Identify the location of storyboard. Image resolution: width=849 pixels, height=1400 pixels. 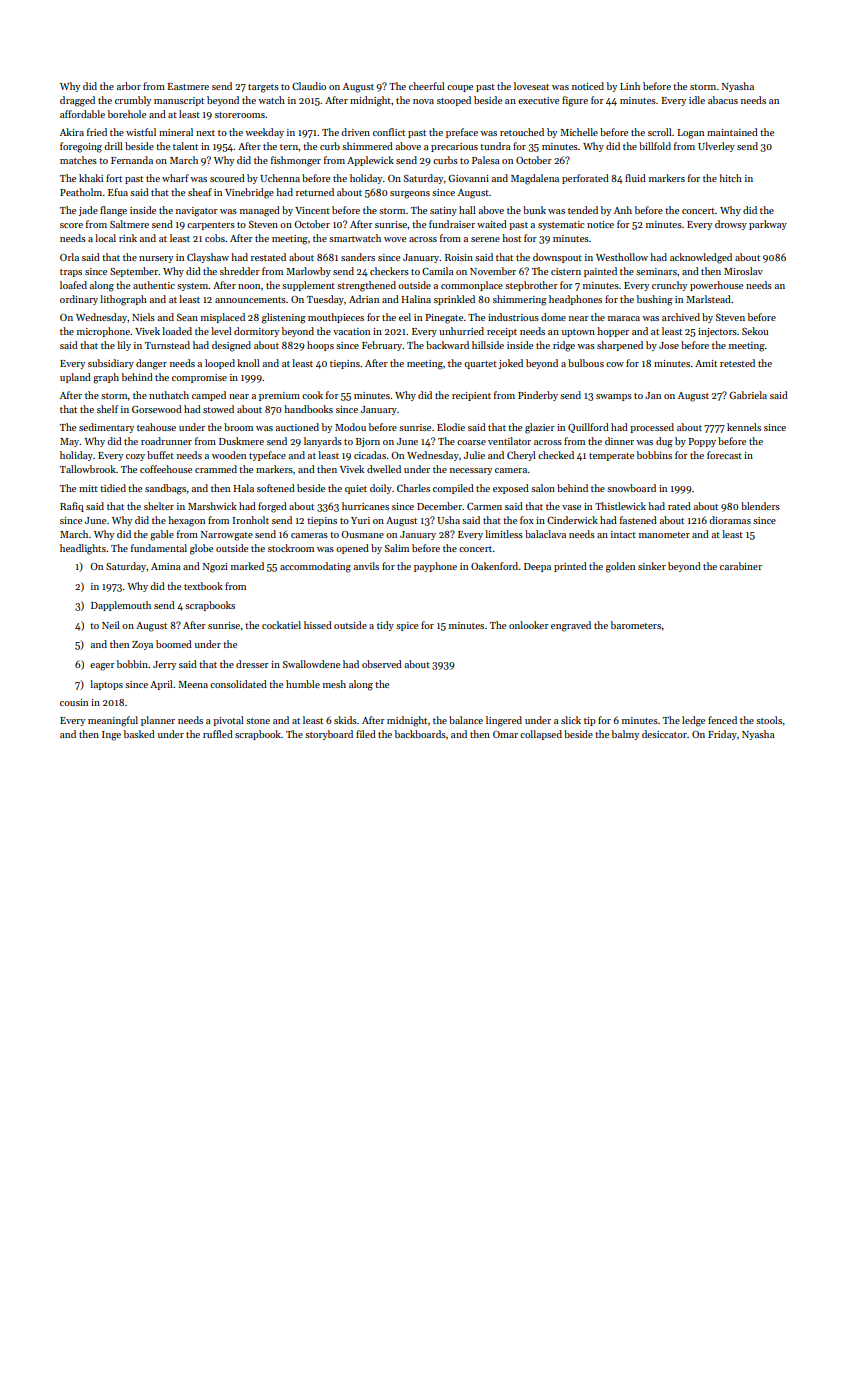
(329, 735).
